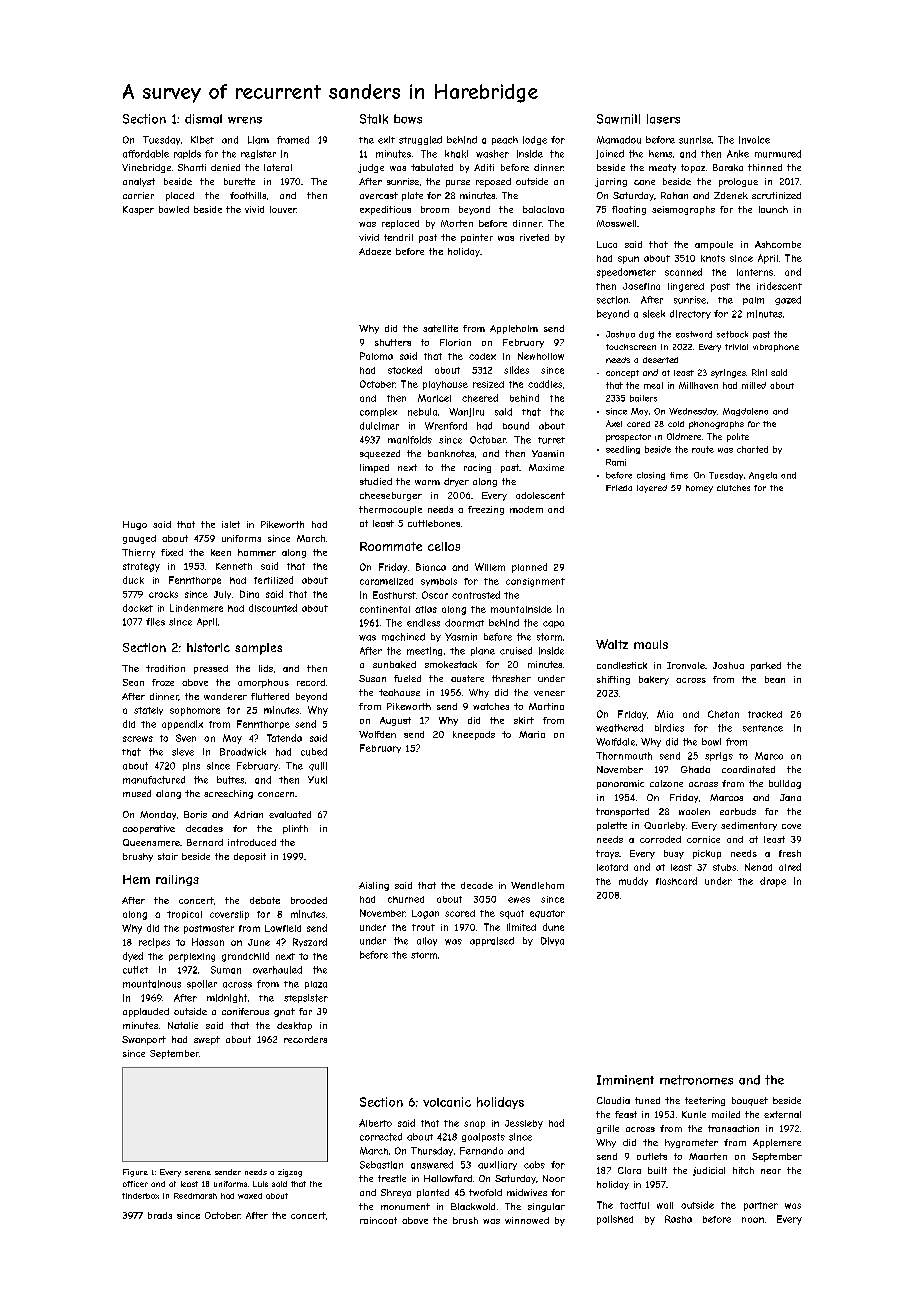  I want to click on charted, so click(752, 449).
